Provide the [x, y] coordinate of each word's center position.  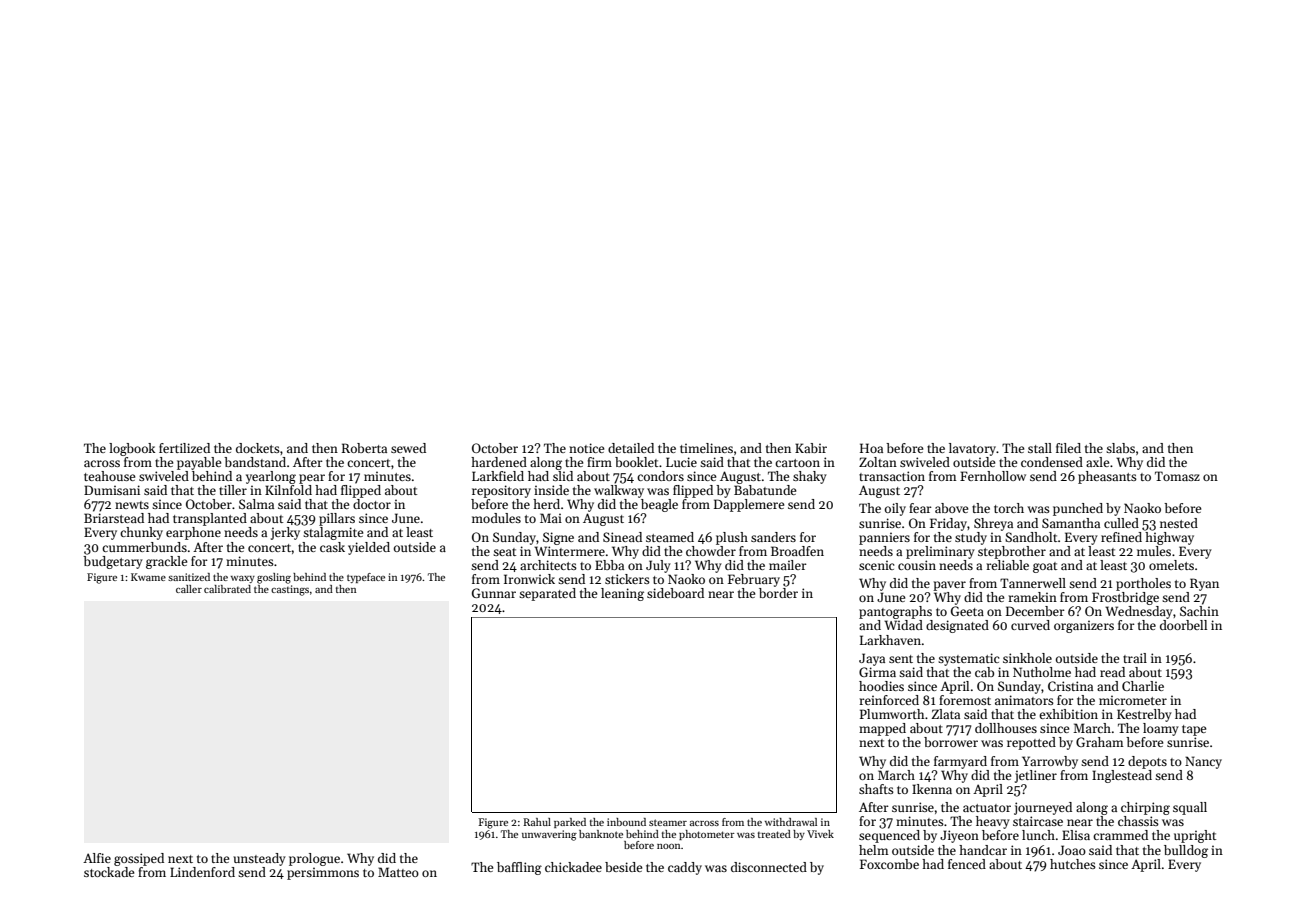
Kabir [811, 448]
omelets [1171, 565]
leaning [622, 594]
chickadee [573, 867]
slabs [1120, 448]
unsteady [259, 859]
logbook [132, 449]
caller [189, 589]
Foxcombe [889, 864]
